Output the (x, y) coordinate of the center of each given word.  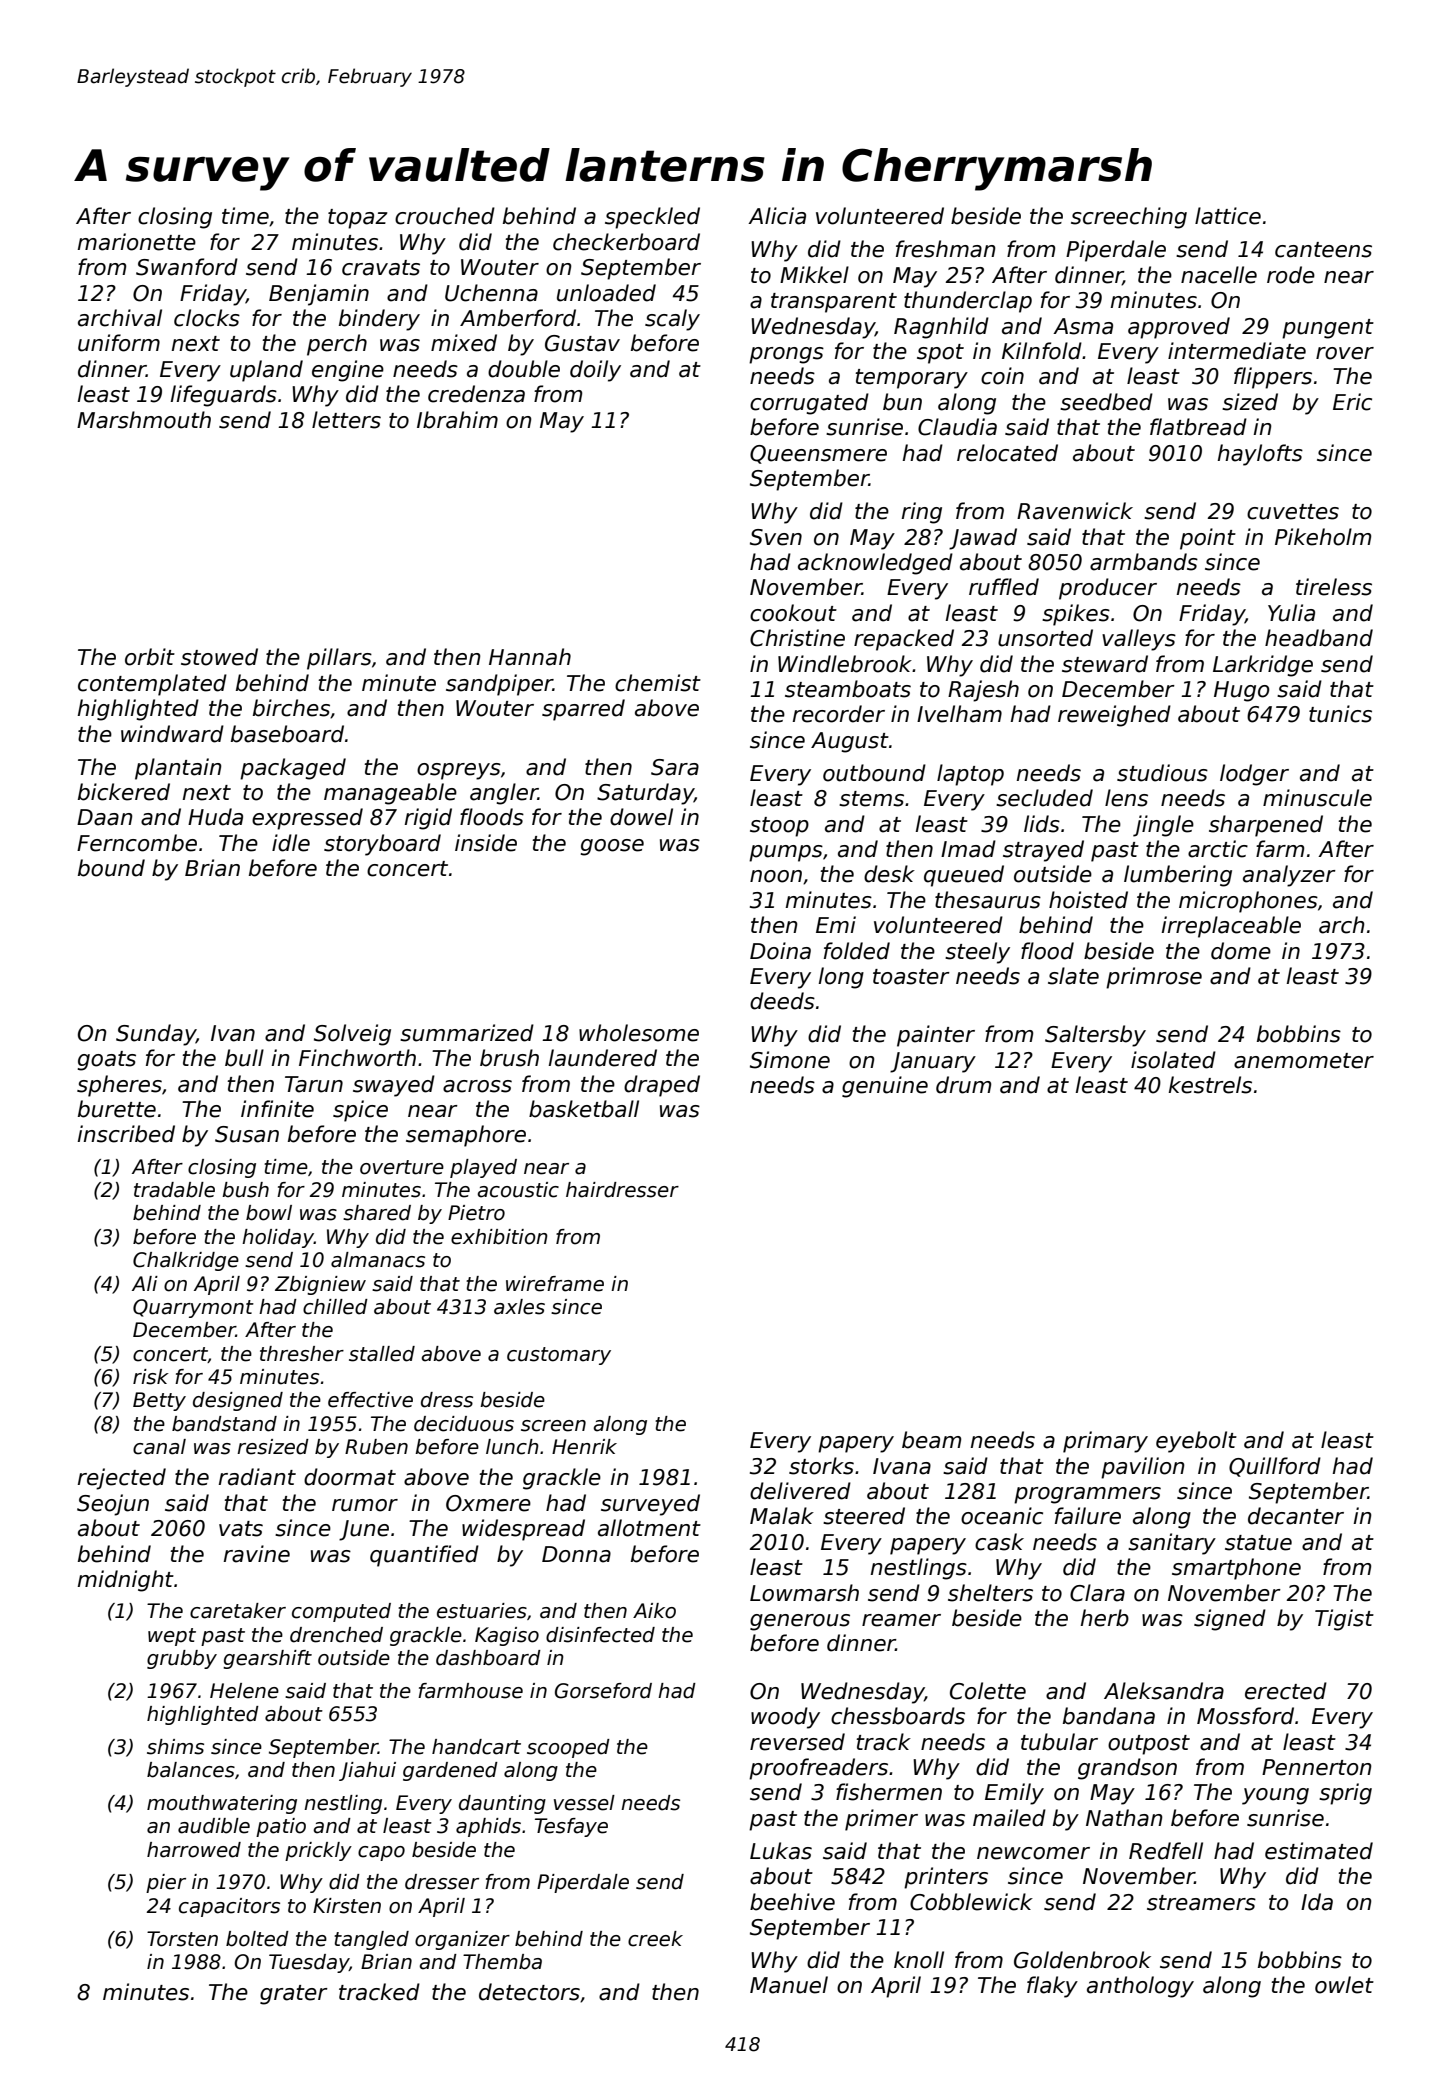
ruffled (1004, 587)
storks (821, 1466)
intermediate (1237, 351)
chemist (658, 683)
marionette (137, 242)
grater (294, 1995)
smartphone (1236, 1569)
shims (175, 1747)
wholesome (639, 1033)
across (477, 1086)
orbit (150, 657)
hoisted (1088, 900)
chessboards (898, 1716)
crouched (445, 216)
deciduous (464, 1424)
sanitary (1172, 1544)
